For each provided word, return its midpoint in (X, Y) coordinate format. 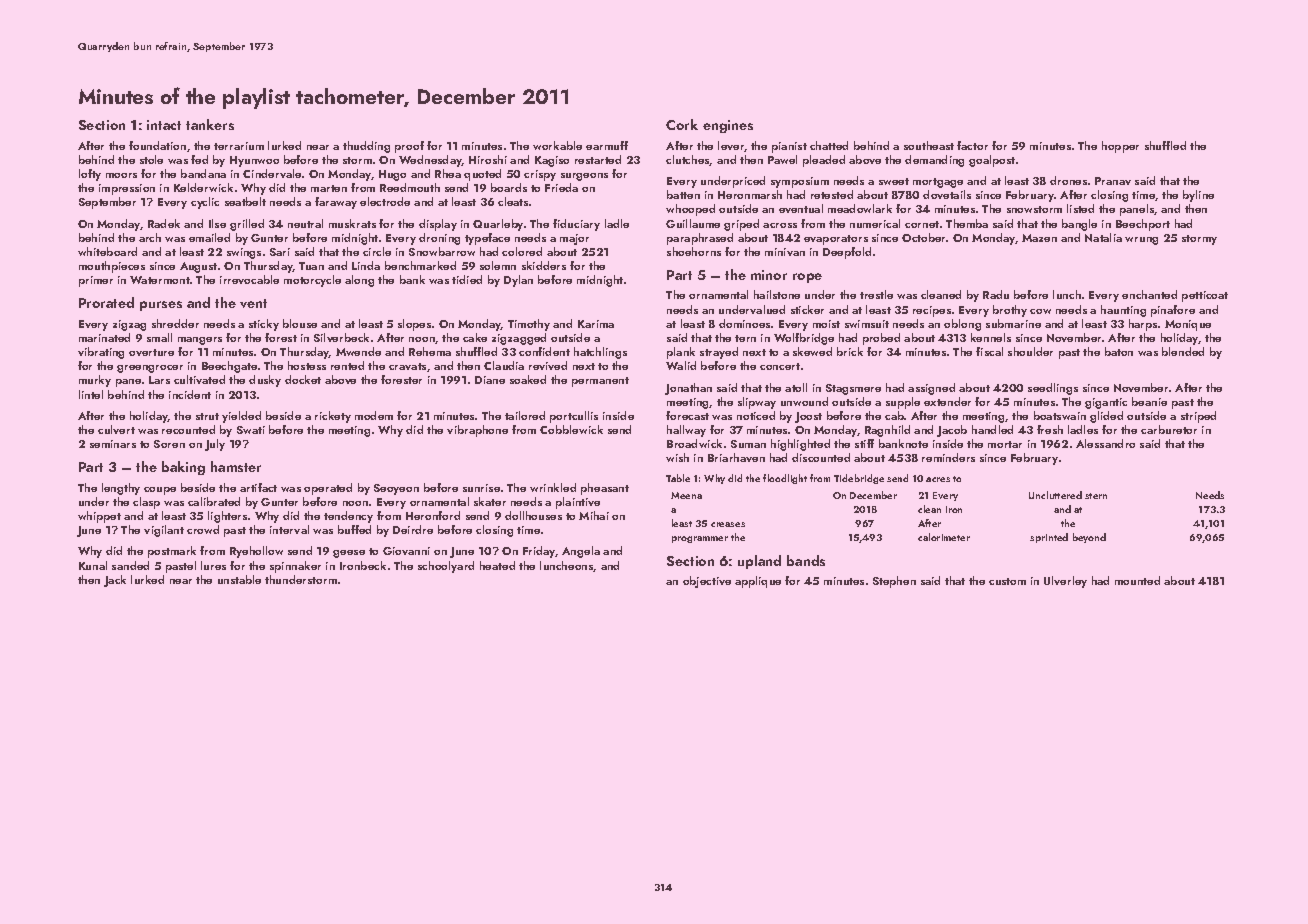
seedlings (1053, 389)
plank (681, 353)
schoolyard (446, 567)
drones (1068, 180)
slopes (414, 325)
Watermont (160, 280)
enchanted (1149, 294)
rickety (333, 417)
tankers (210, 124)
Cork (682, 124)
